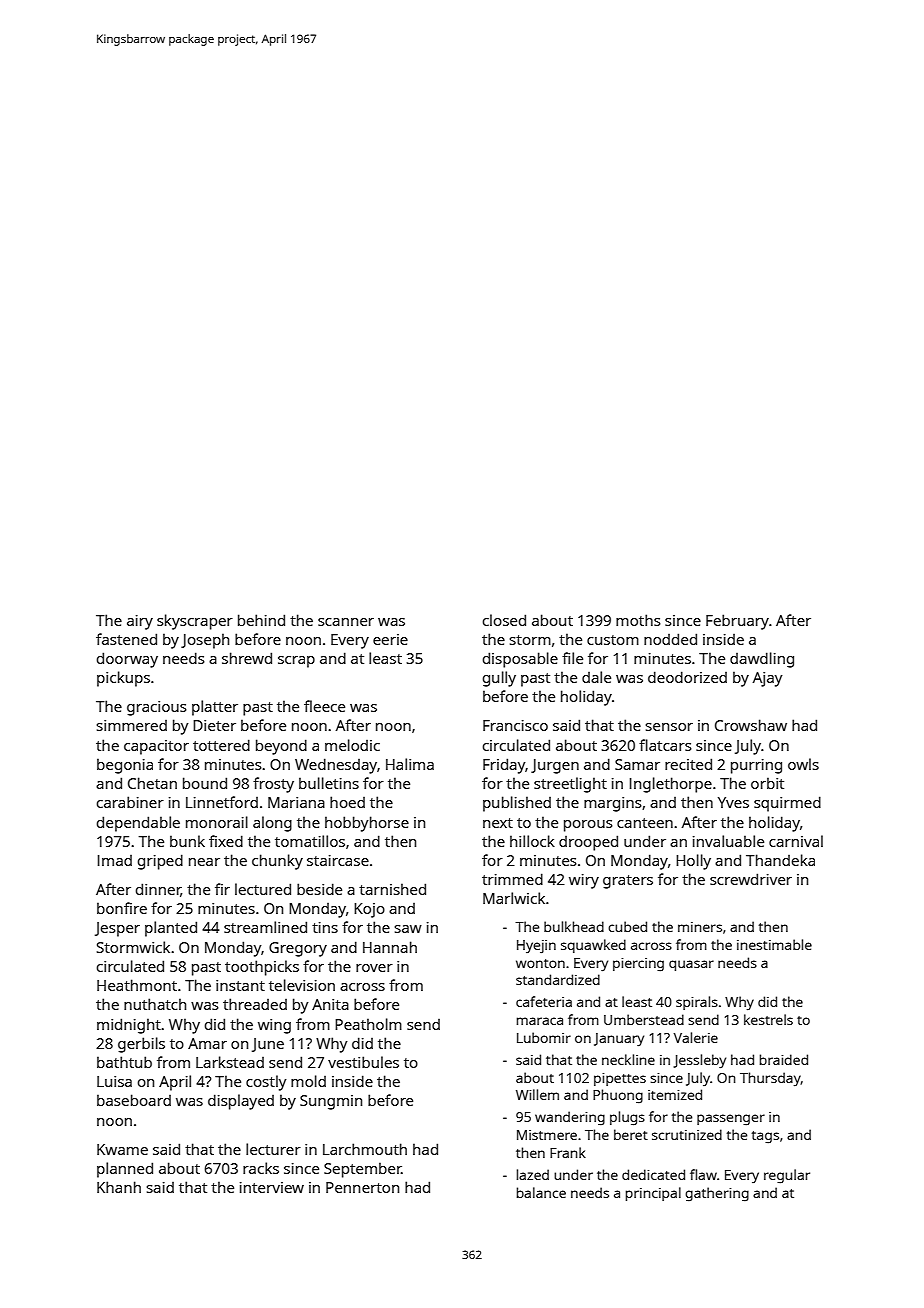 This document has width=924, height=1308. I want to click on airy, so click(140, 622).
